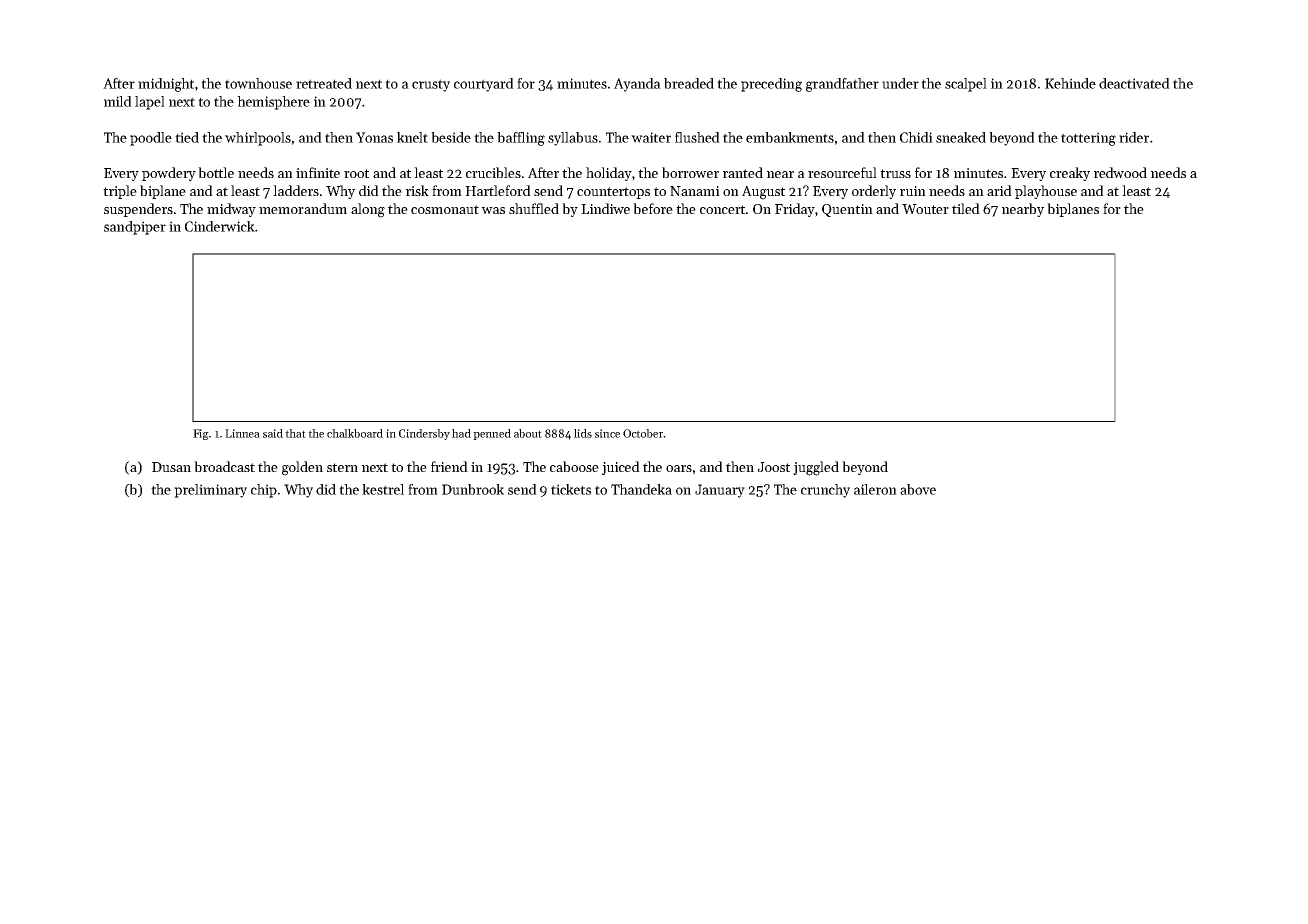  I want to click on Thandeka, so click(641, 489).
